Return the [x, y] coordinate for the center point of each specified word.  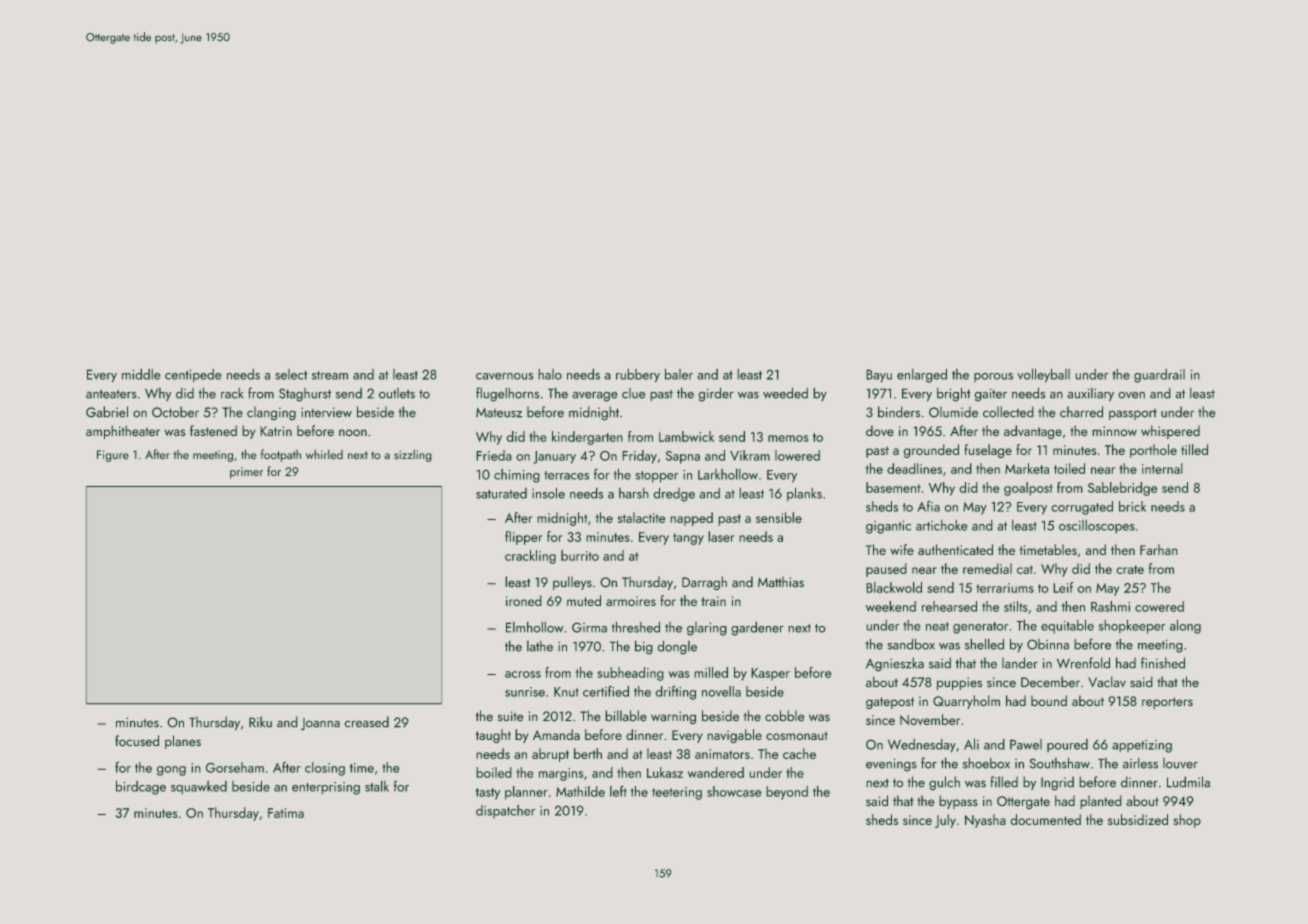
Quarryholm [966, 702]
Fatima [286, 813]
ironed [524, 600]
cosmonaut [797, 735]
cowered [1159, 606]
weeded [785, 393]
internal [1162, 468]
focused [137, 741]
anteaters [111, 394]
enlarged [922, 375]
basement [893, 487]
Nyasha [985, 821]
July [945, 821]
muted [584, 600]
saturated [501, 493]
